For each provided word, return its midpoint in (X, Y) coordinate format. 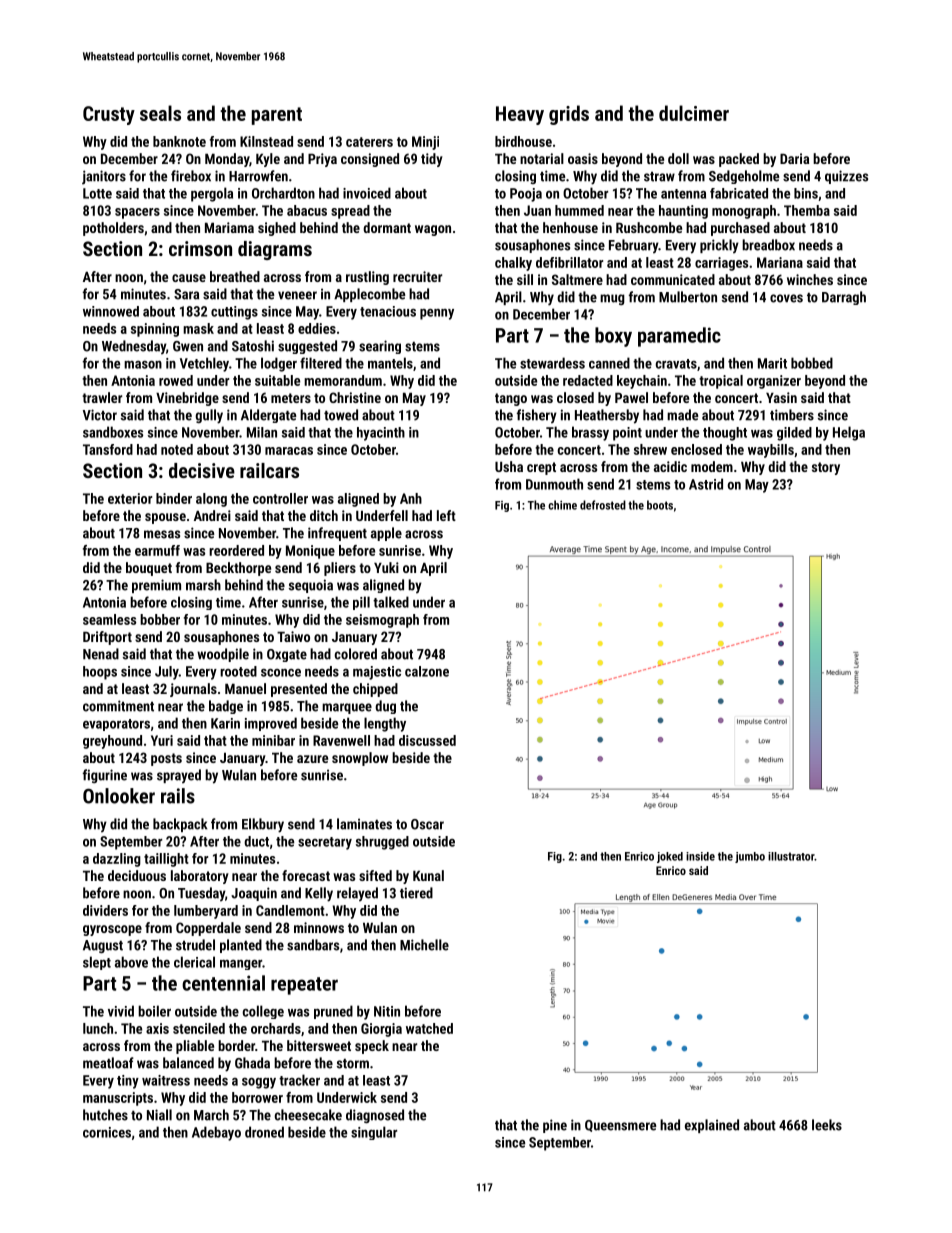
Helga (849, 433)
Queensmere (620, 1126)
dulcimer (694, 113)
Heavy (520, 115)
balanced (188, 1063)
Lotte (97, 193)
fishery (537, 416)
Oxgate (287, 655)
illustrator (791, 856)
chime (562, 505)
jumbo (750, 857)
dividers (105, 910)
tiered (416, 893)
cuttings (234, 313)
